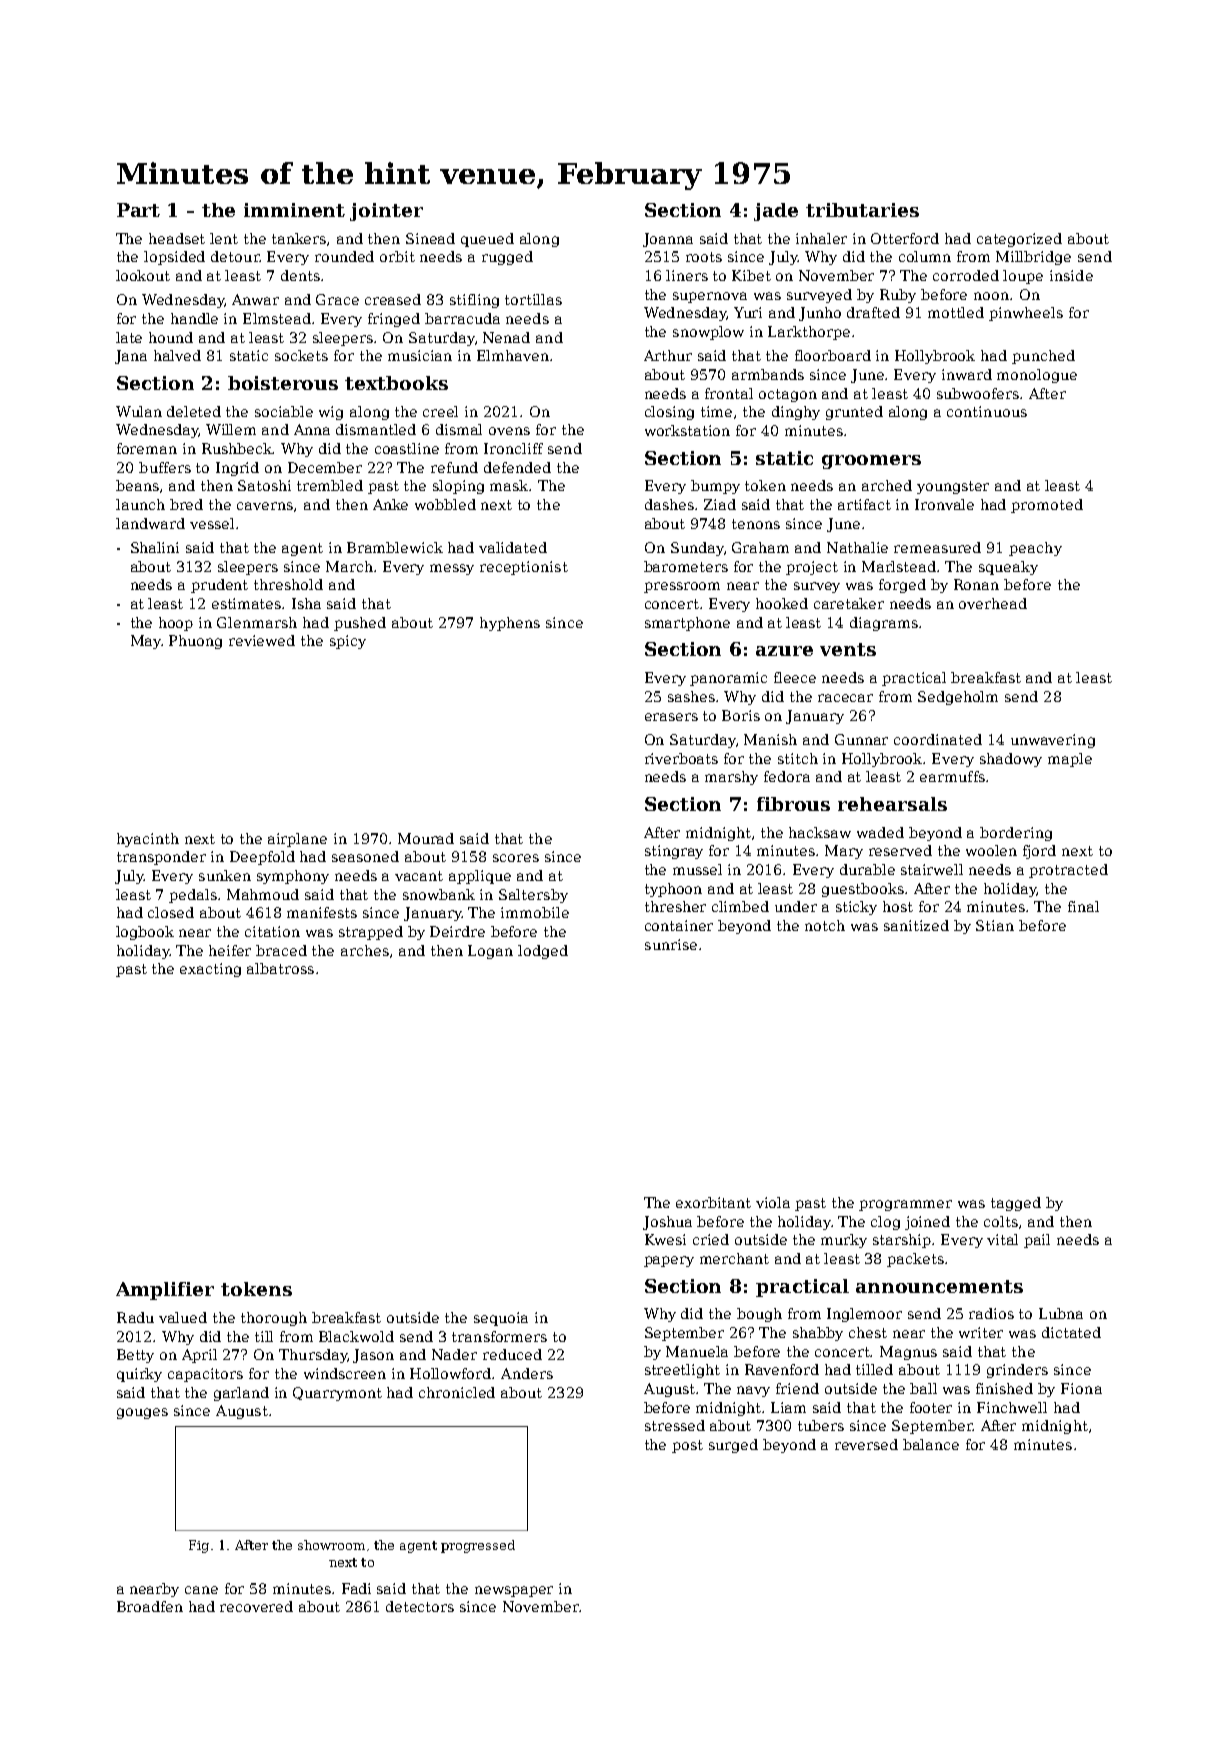 The image size is (1231, 1741). I want to click on Joshua, so click(667, 1223).
